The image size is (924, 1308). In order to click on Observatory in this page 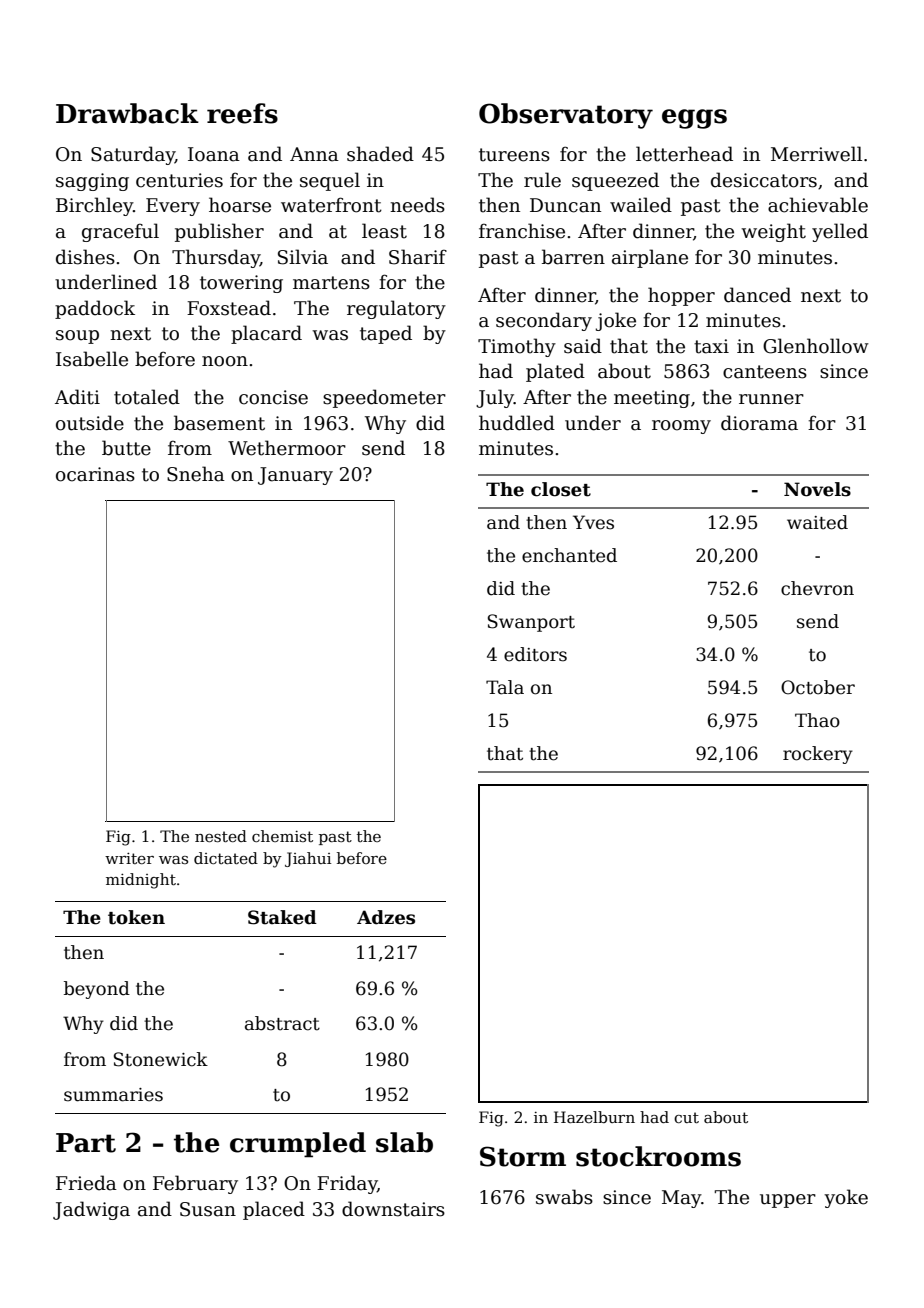, I will do `click(566, 116)`.
